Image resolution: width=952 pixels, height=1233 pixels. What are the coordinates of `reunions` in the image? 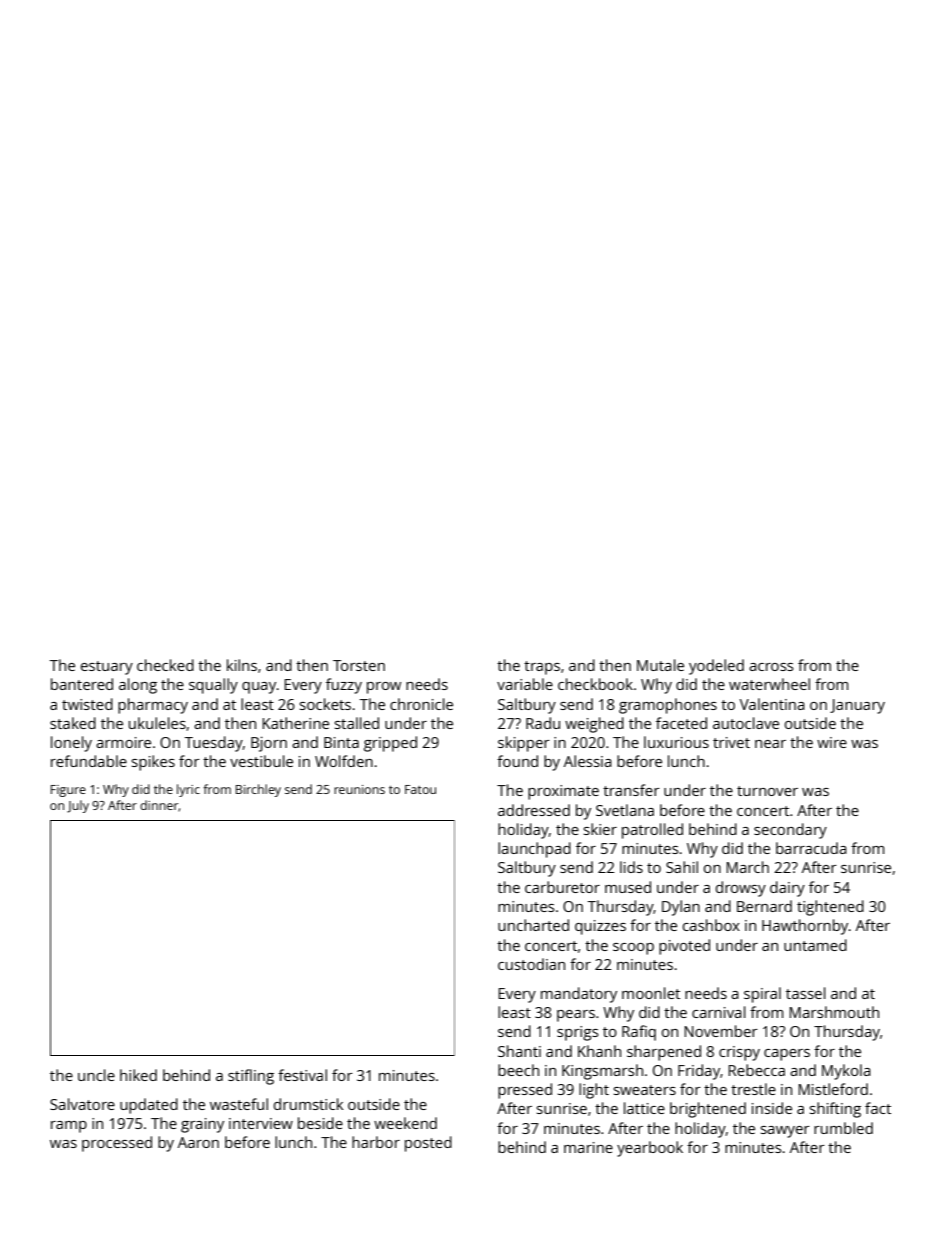 It's located at (359, 789).
